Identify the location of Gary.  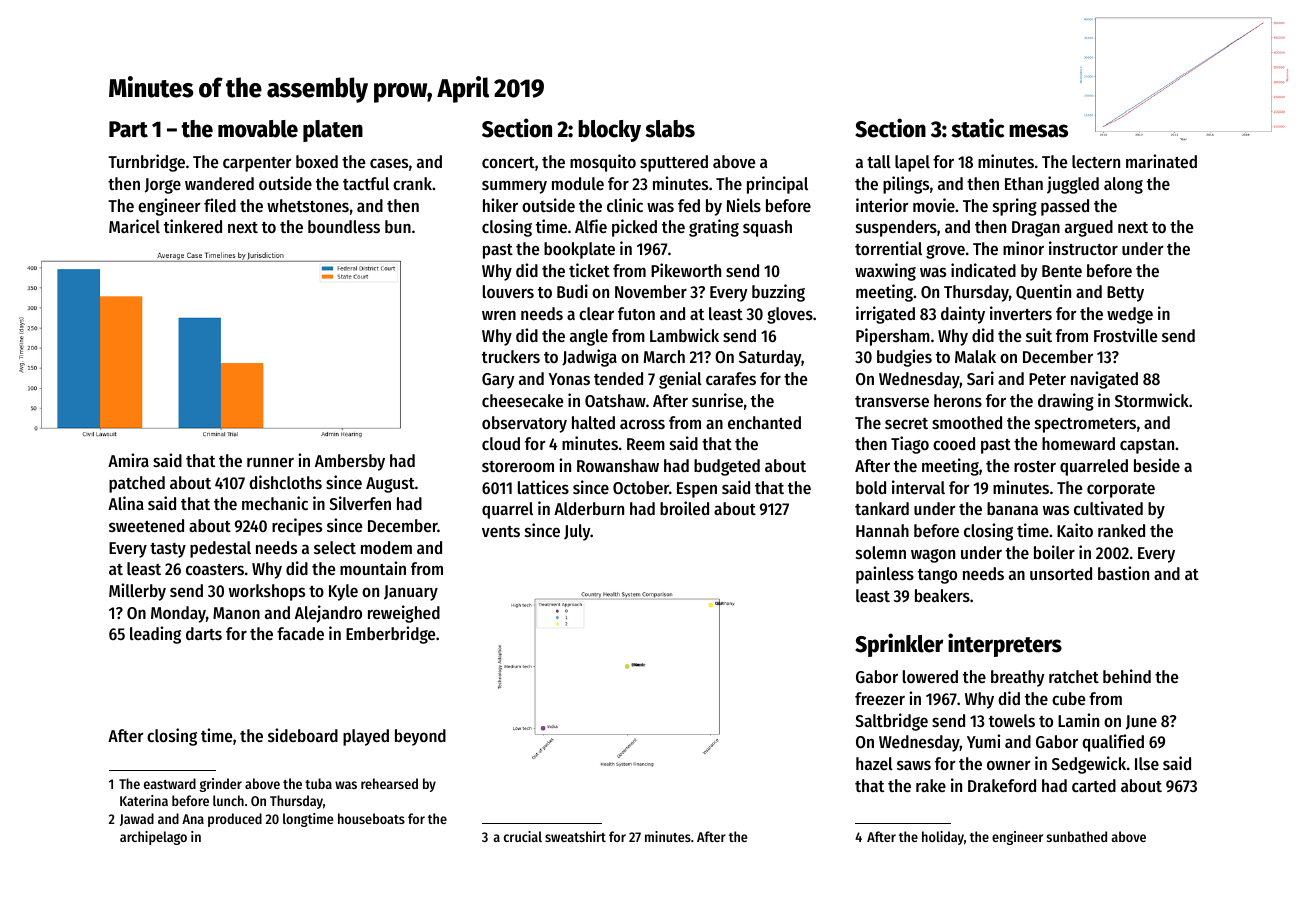
(498, 381).
